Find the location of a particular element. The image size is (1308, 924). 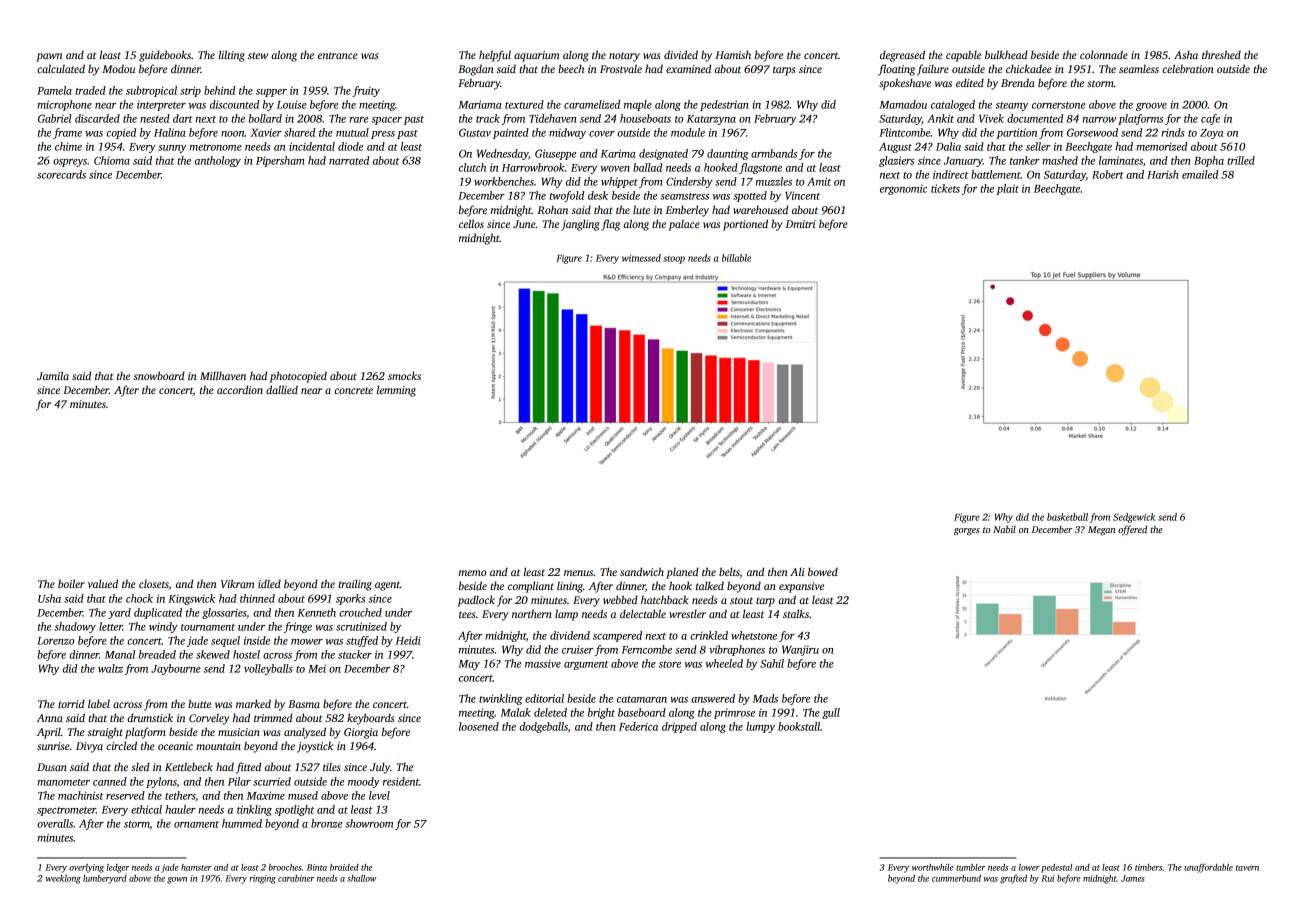

breaded is located at coordinates (157, 654).
